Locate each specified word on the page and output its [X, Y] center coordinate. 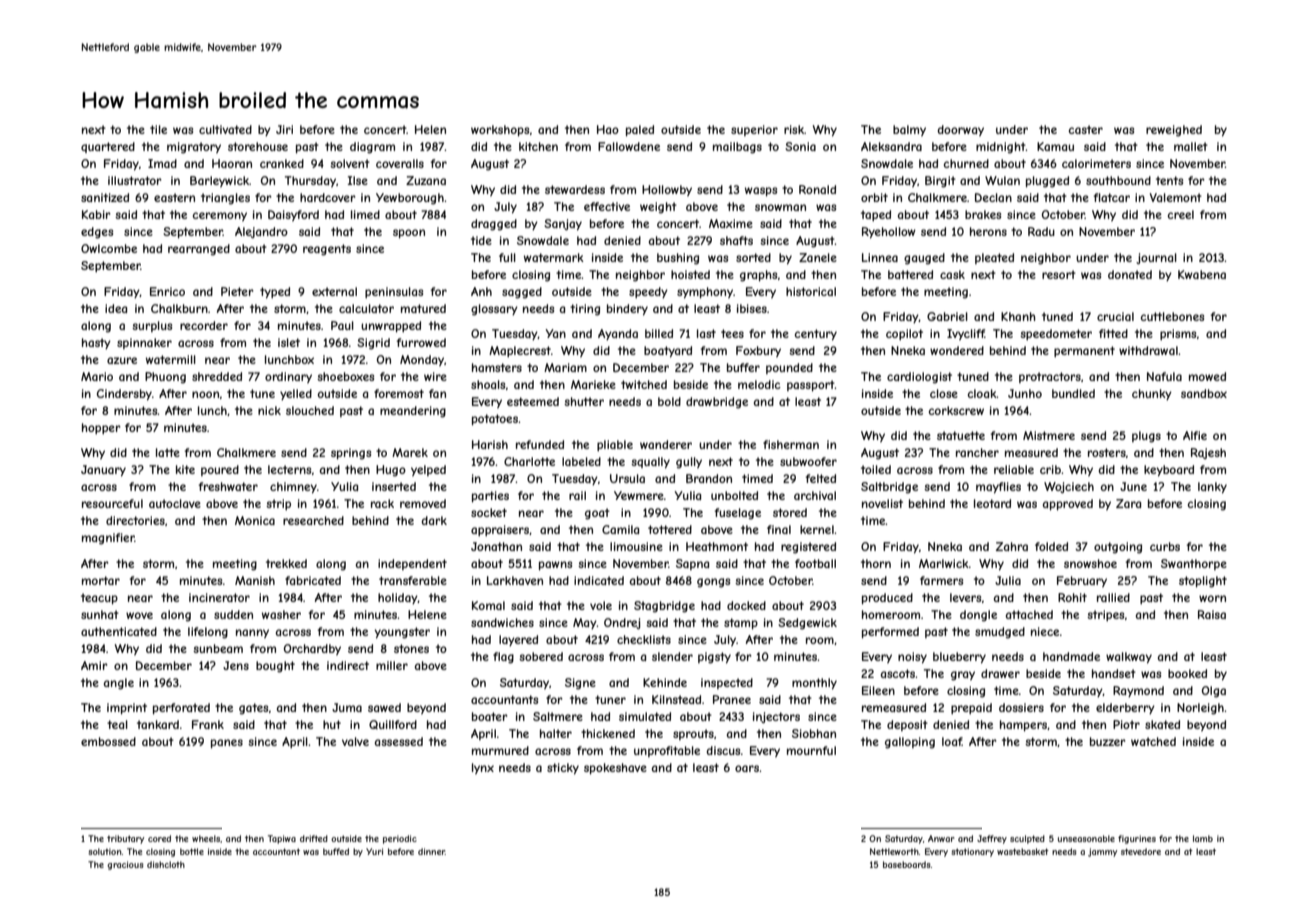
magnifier [108, 539]
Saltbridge [889, 488]
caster [1086, 129]
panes [227, 744]
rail [577, 495]
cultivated [225, 129]
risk [794, 129]
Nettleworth [894, 851]
